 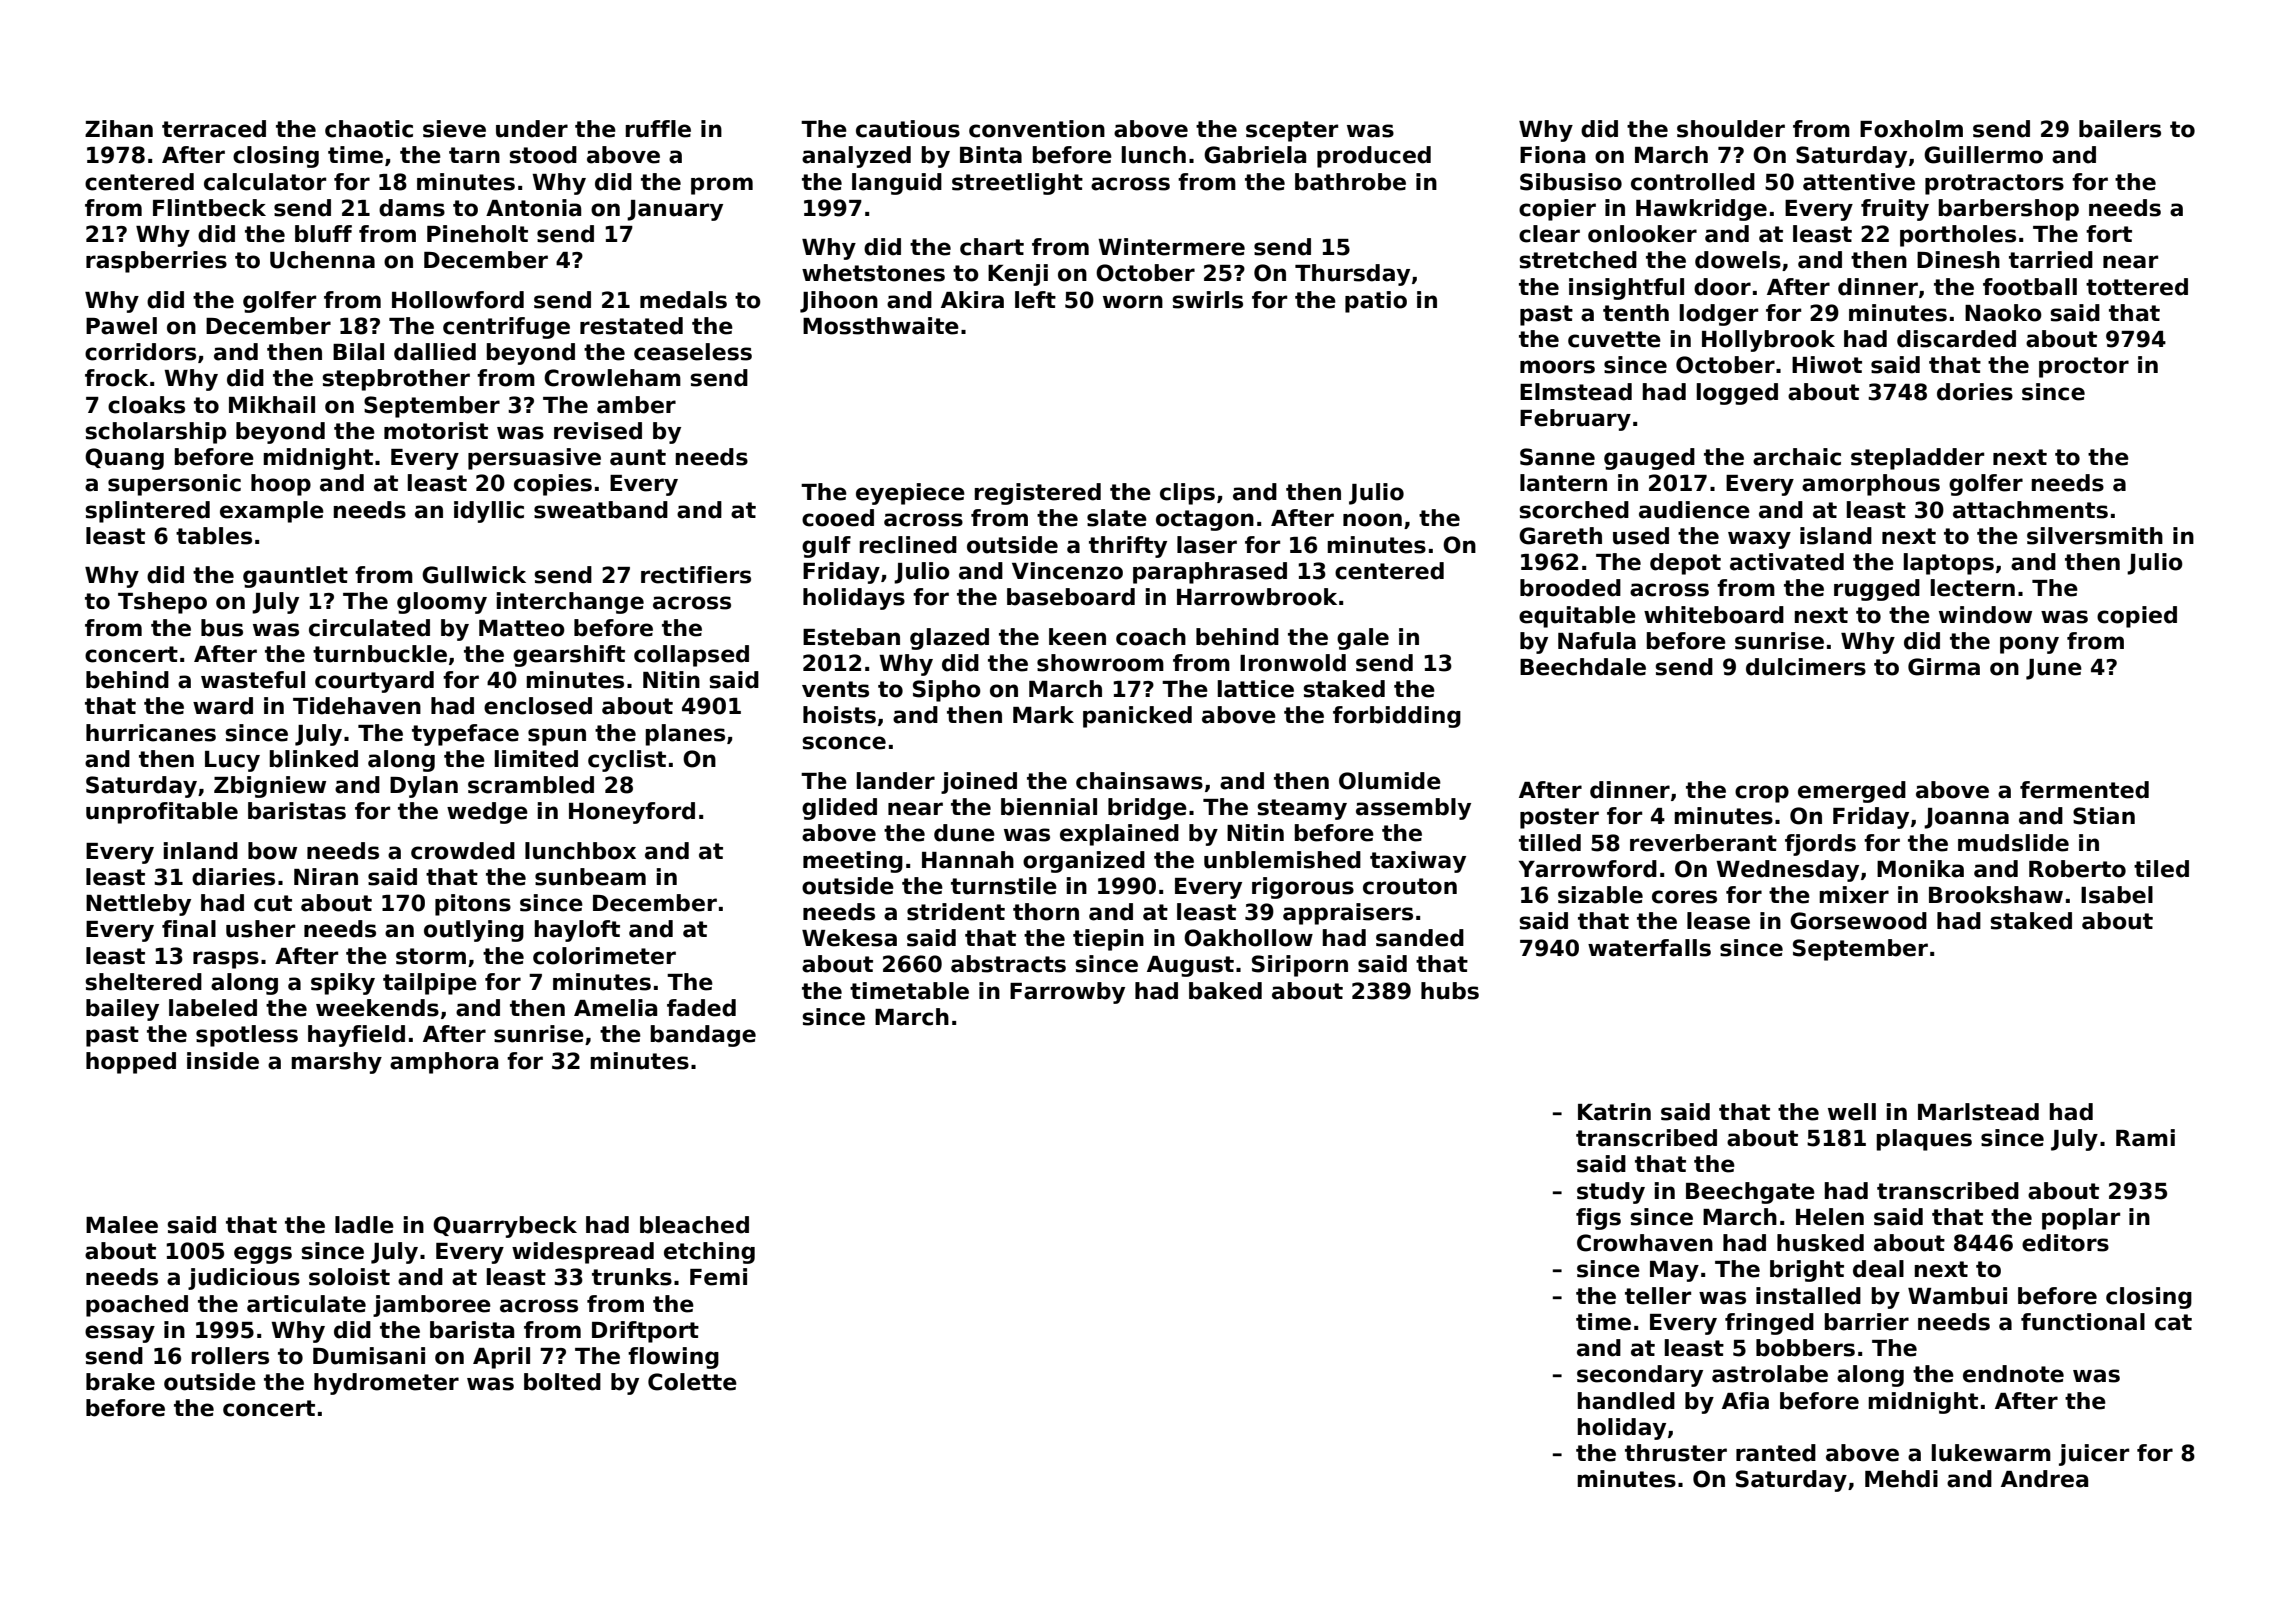 What do you see at coordinates (323, 234) in the document?
I see `bluff` at bounding box center [323, 234].
